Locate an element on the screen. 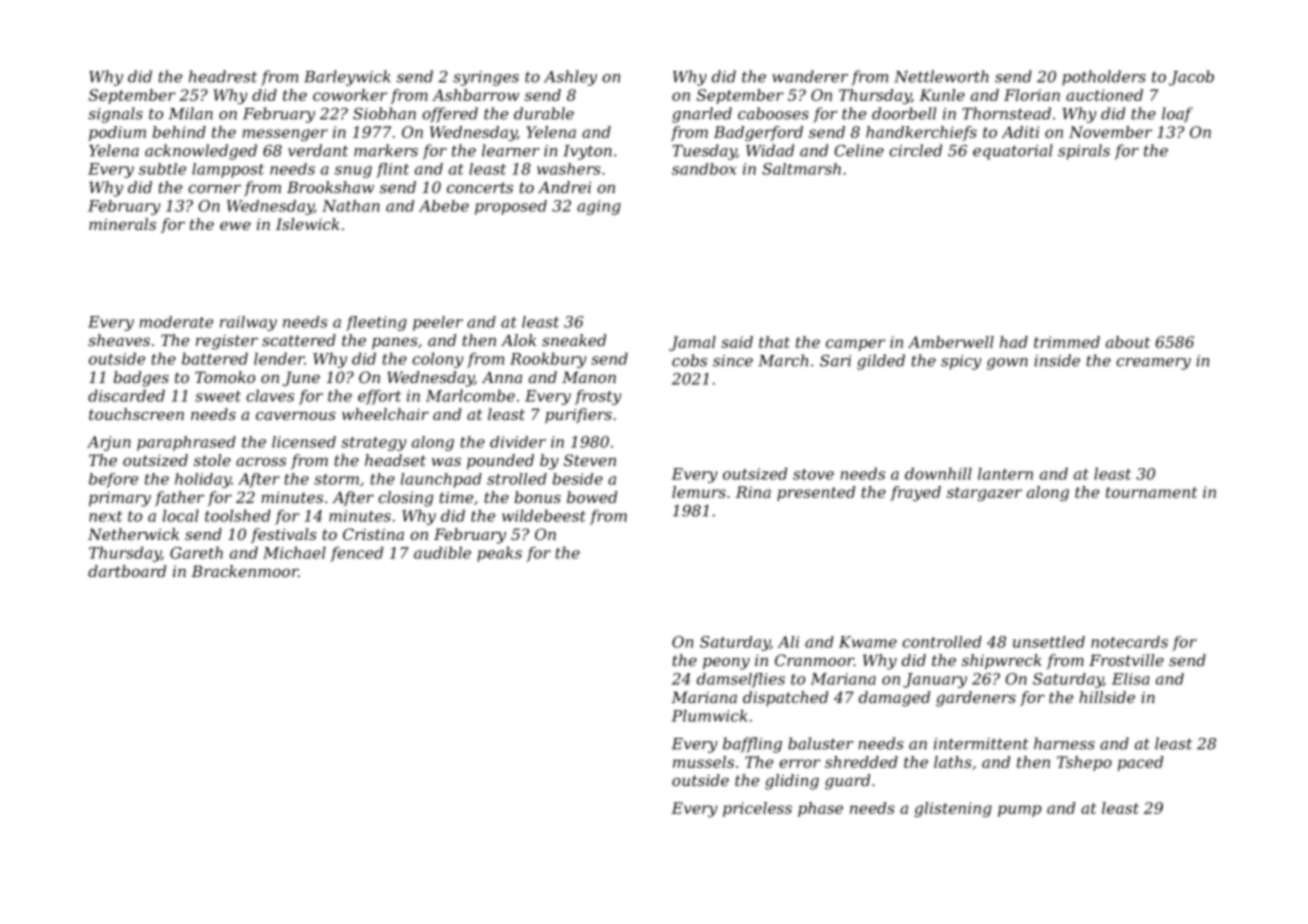  spirals is located at coordinates (1084, 152).
